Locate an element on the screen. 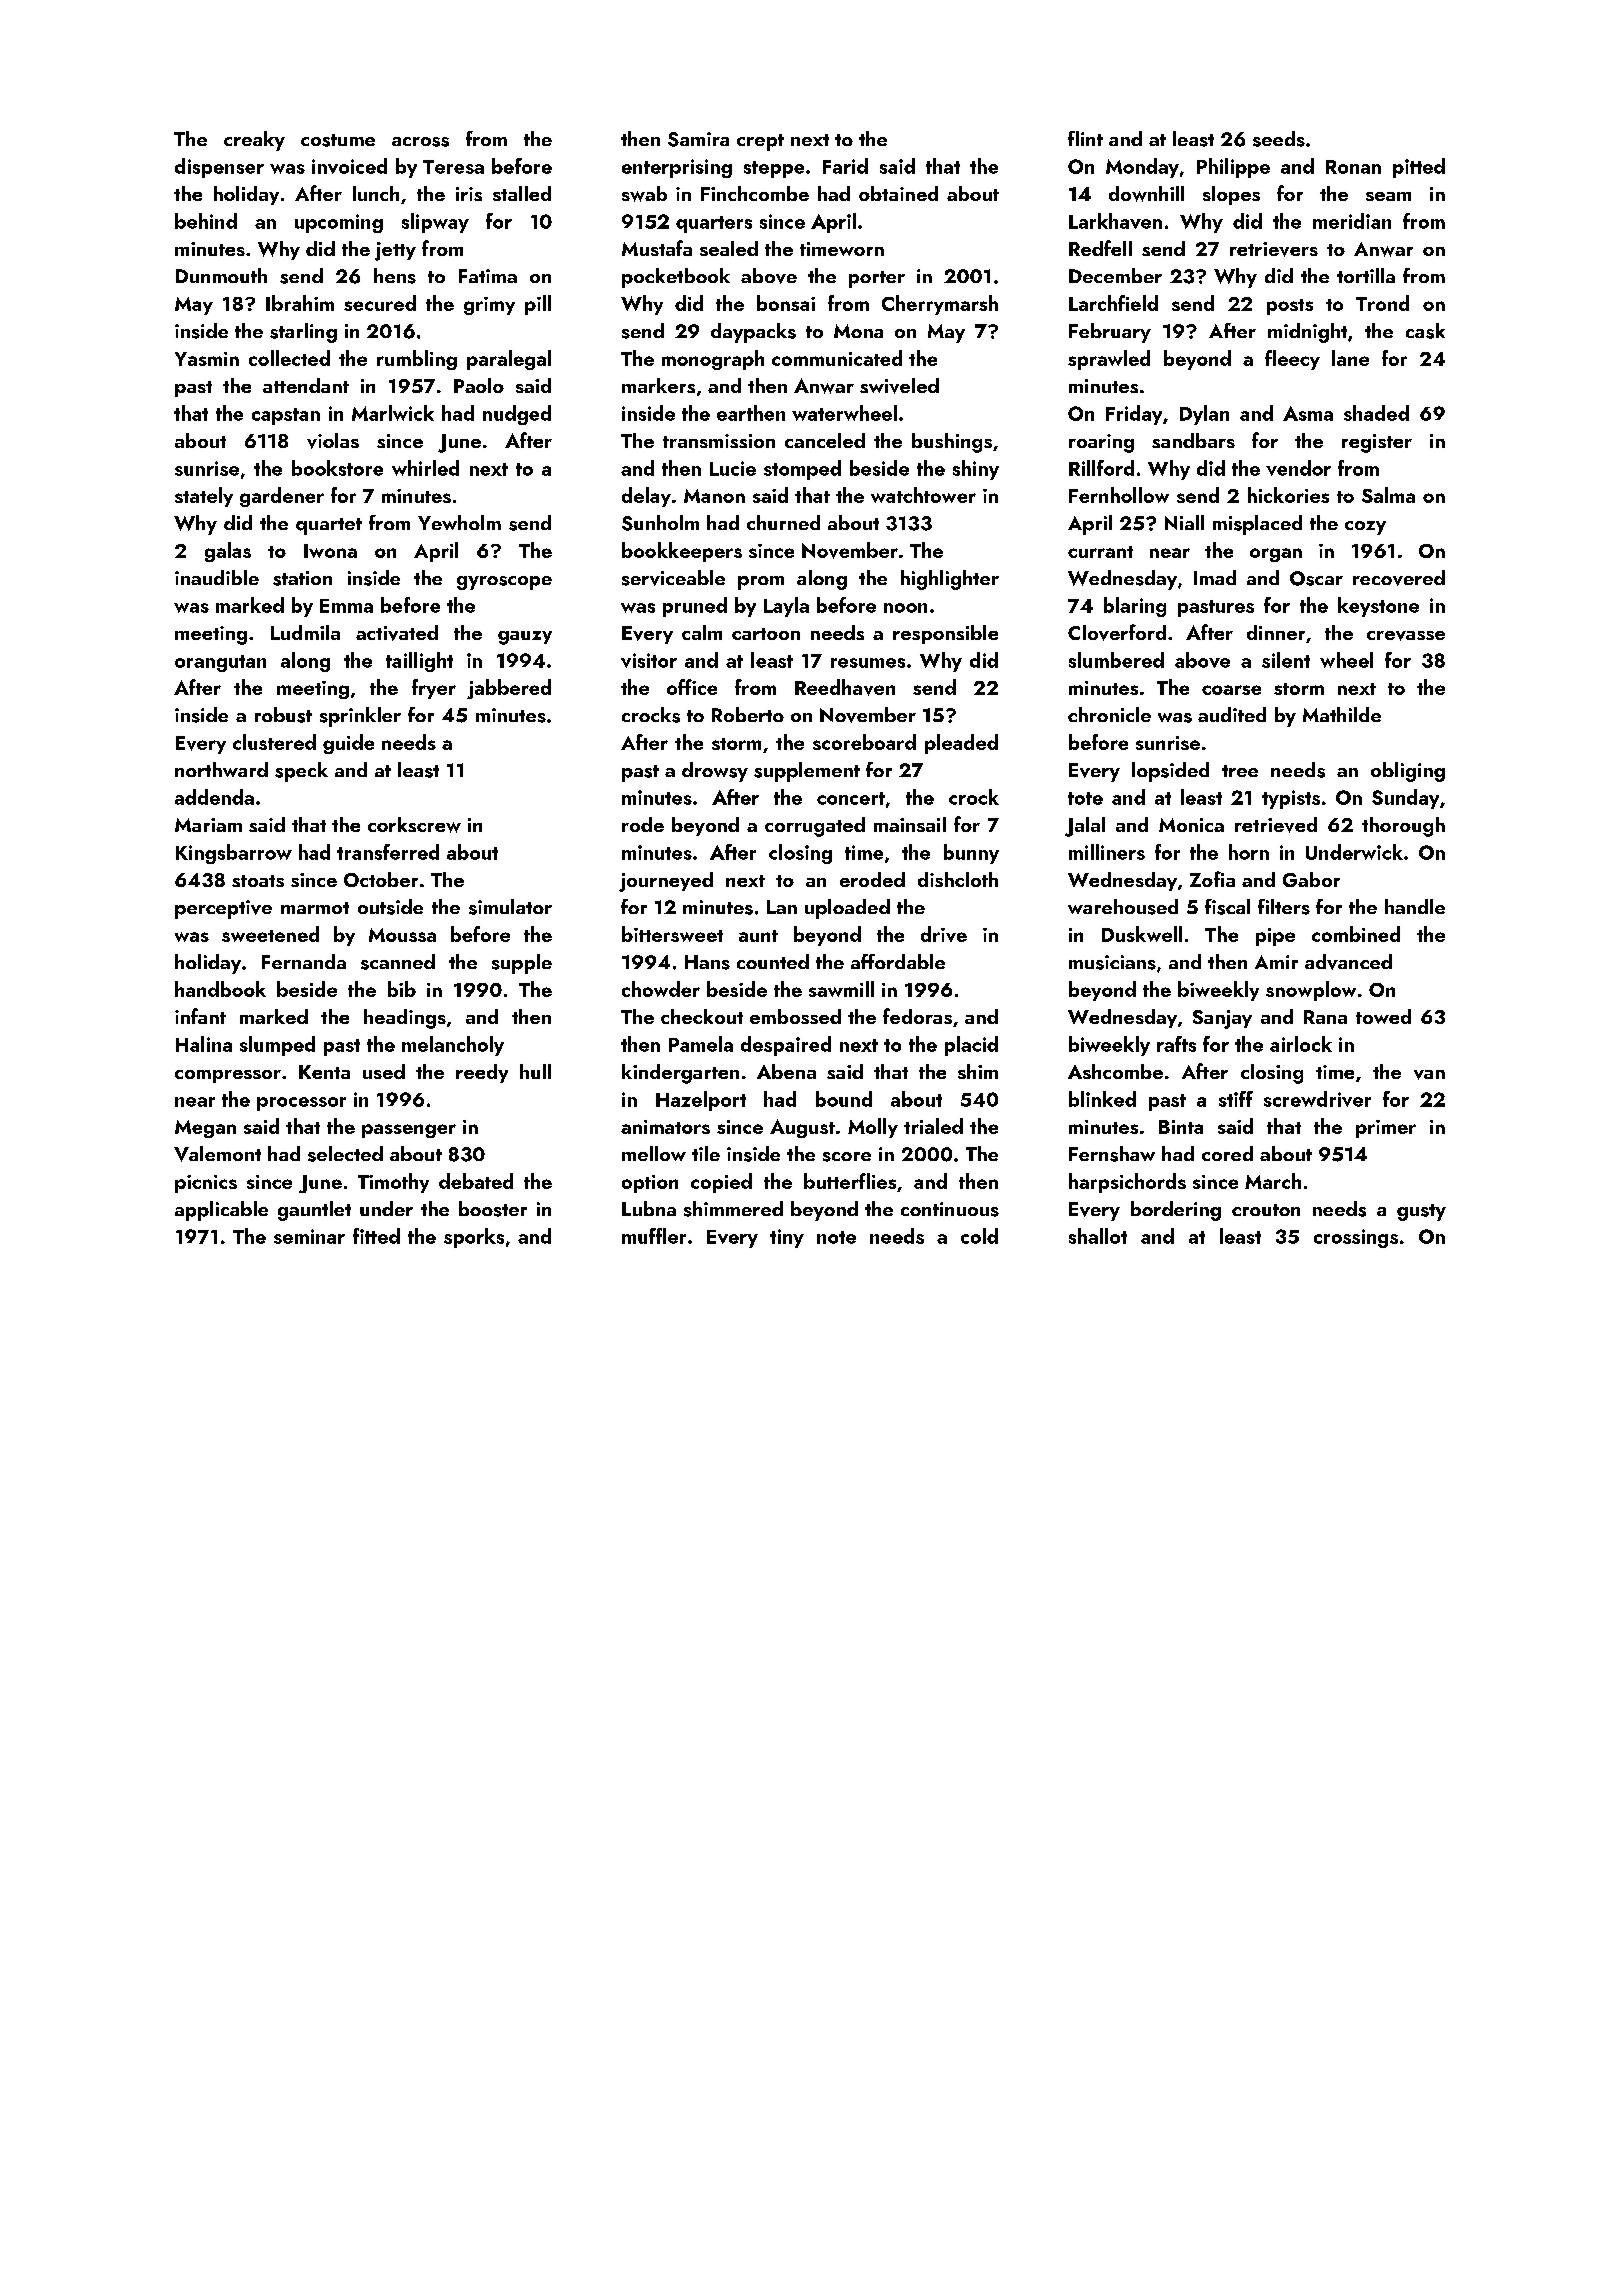  seam is located at coordinates (1388, 196).
